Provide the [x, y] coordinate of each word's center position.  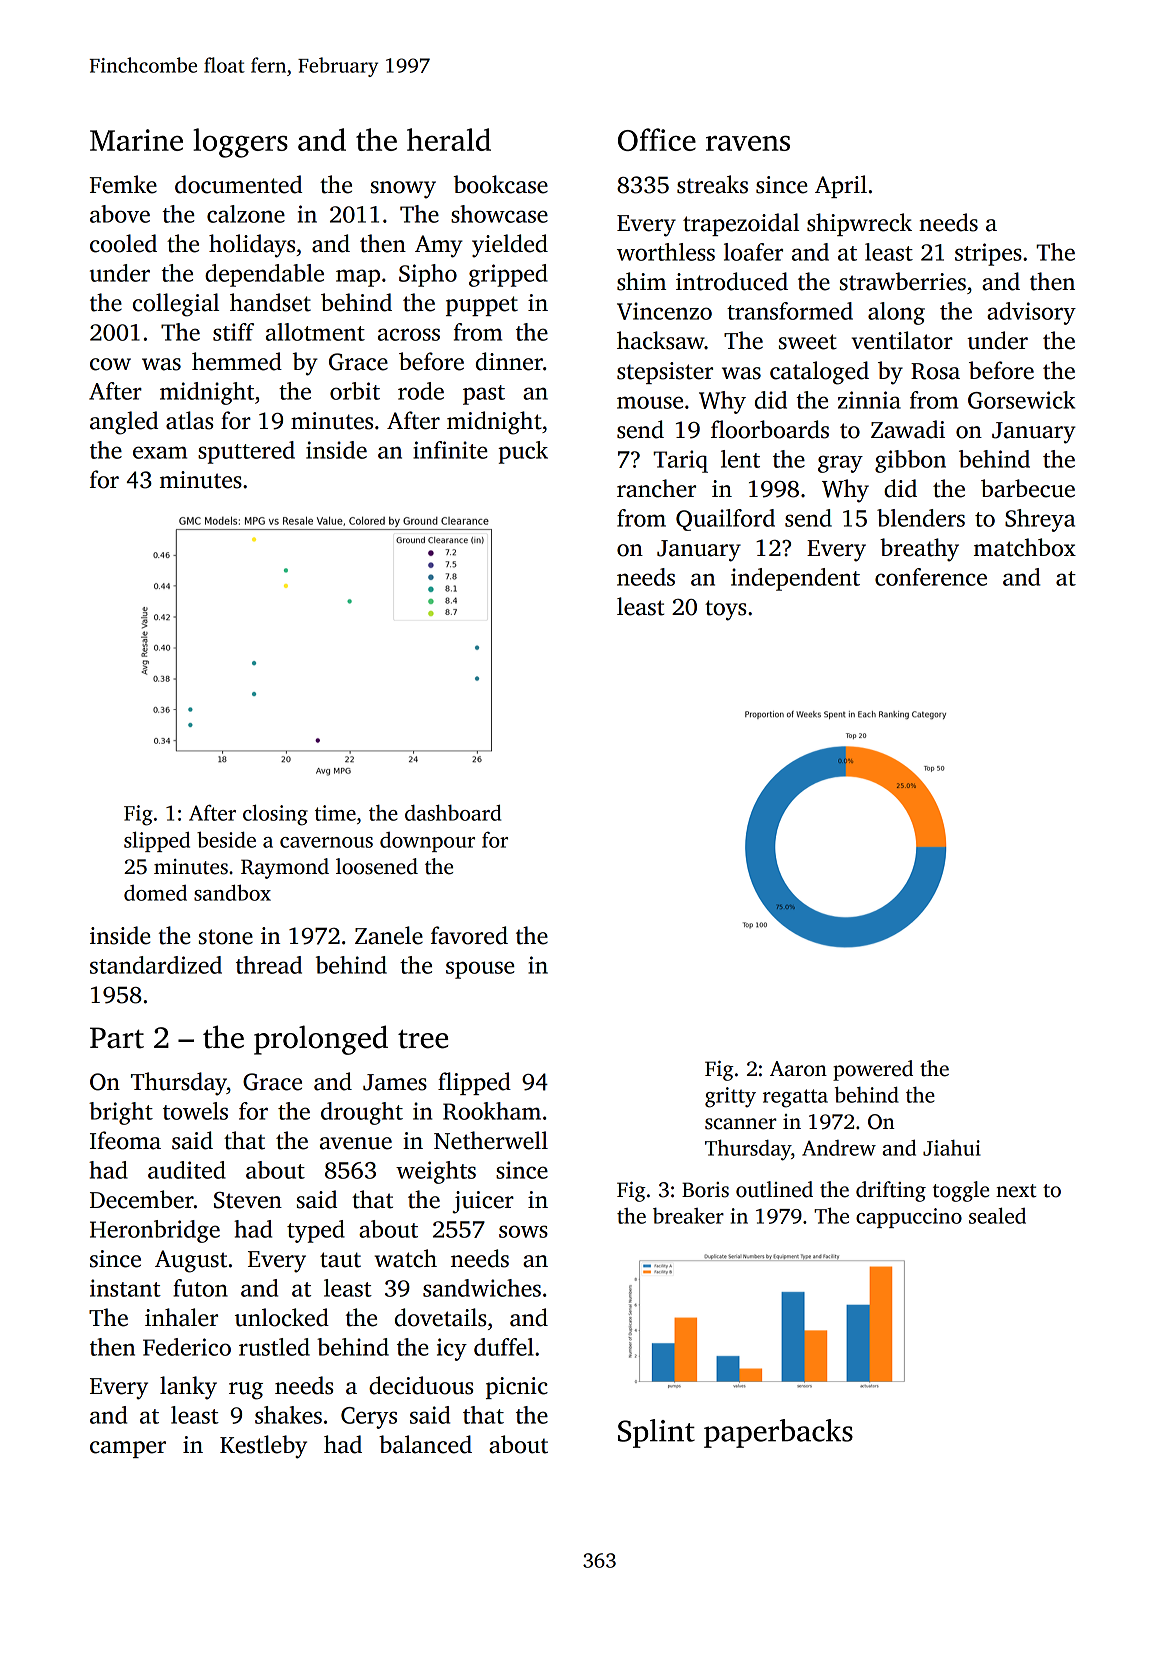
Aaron [798, 1069]
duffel [504, 1347]
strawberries [903, 281]
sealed [997, 1215]
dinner [509, 361]
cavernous [326, 842]
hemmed [237, 361]
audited [187, 1170]
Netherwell [491, 1140]
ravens [748, 143]
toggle [961, 1191]
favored [469, 935]
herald [449, 139]
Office [657, 139]
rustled [274, 1347]
